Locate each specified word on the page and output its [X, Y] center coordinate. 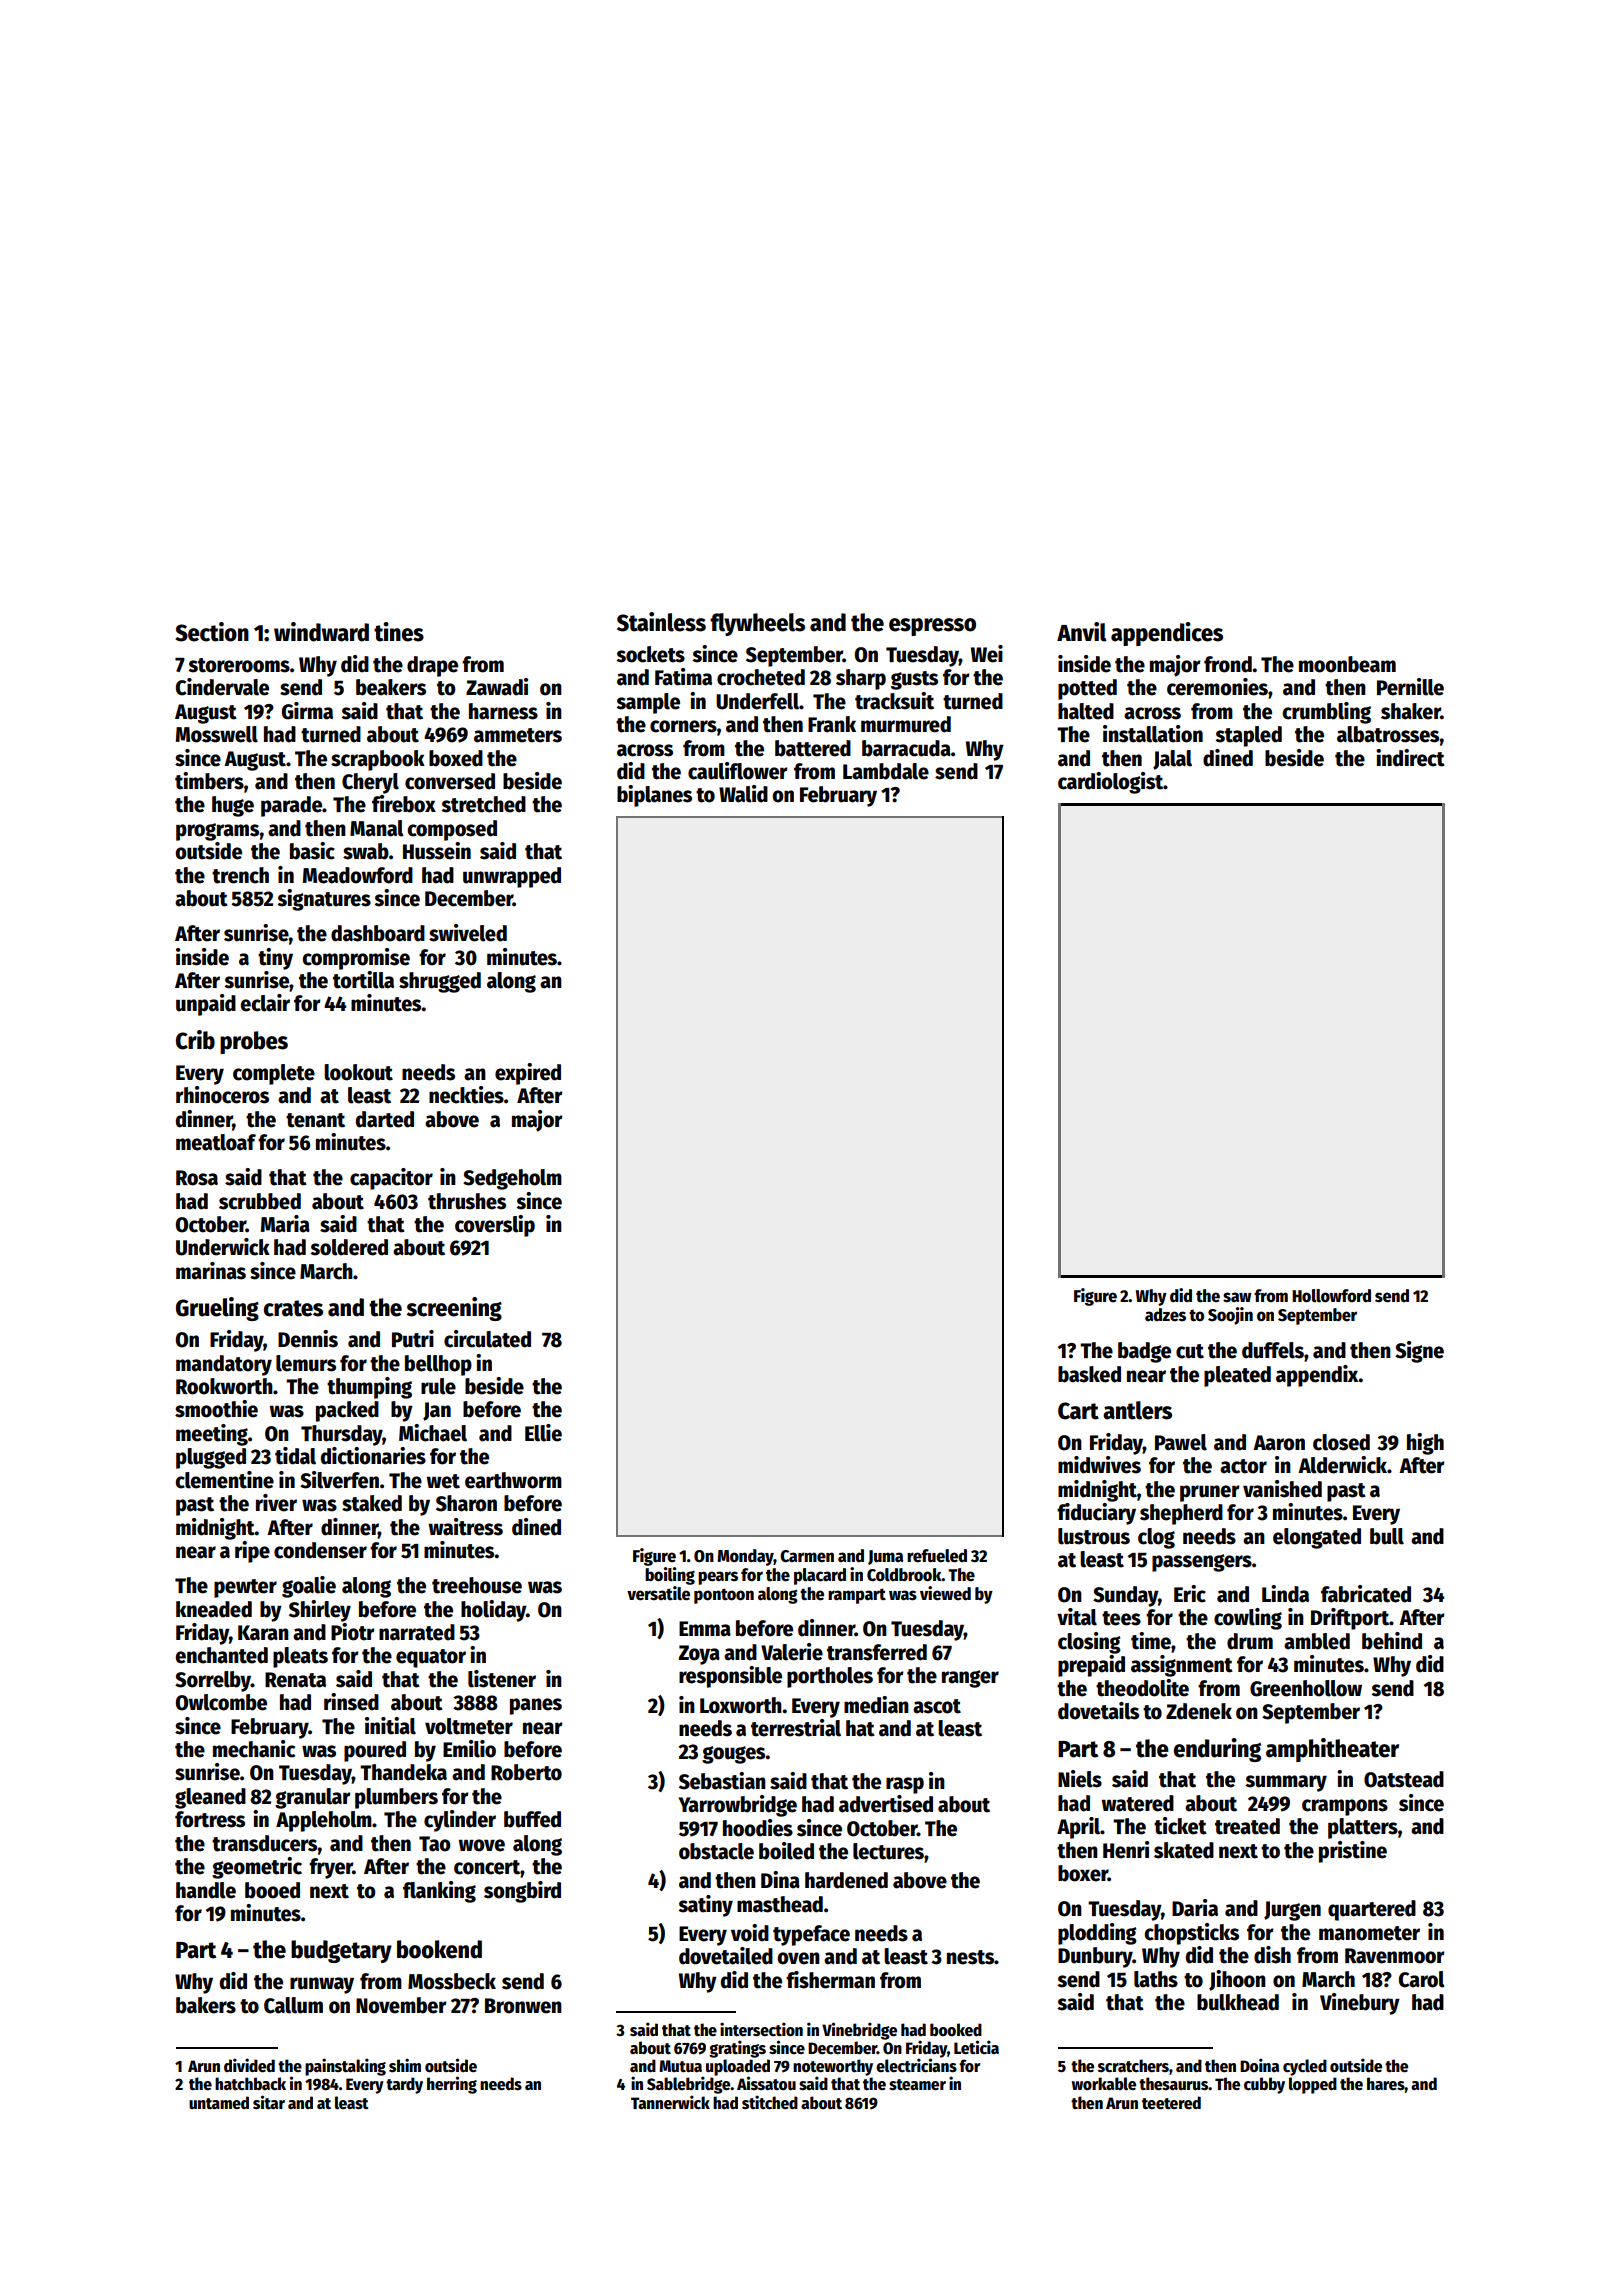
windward [321, 632]
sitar [269, 2102]
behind [1392, 1641]
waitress [465, 1527]
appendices [1167, 634]
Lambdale [886, 771]
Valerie [792, 1652]
